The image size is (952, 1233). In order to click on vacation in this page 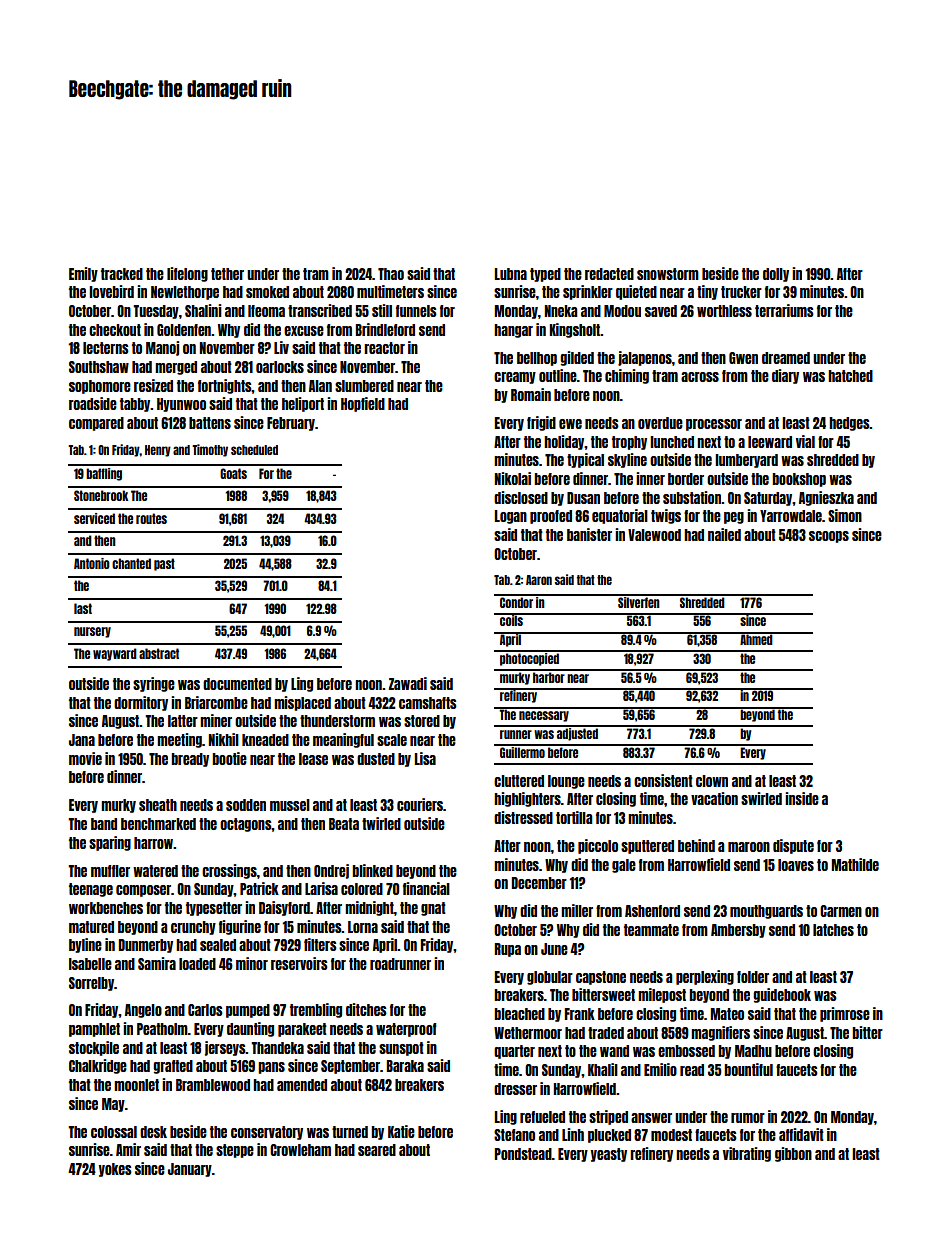, I will do `click(714, 798)`.
